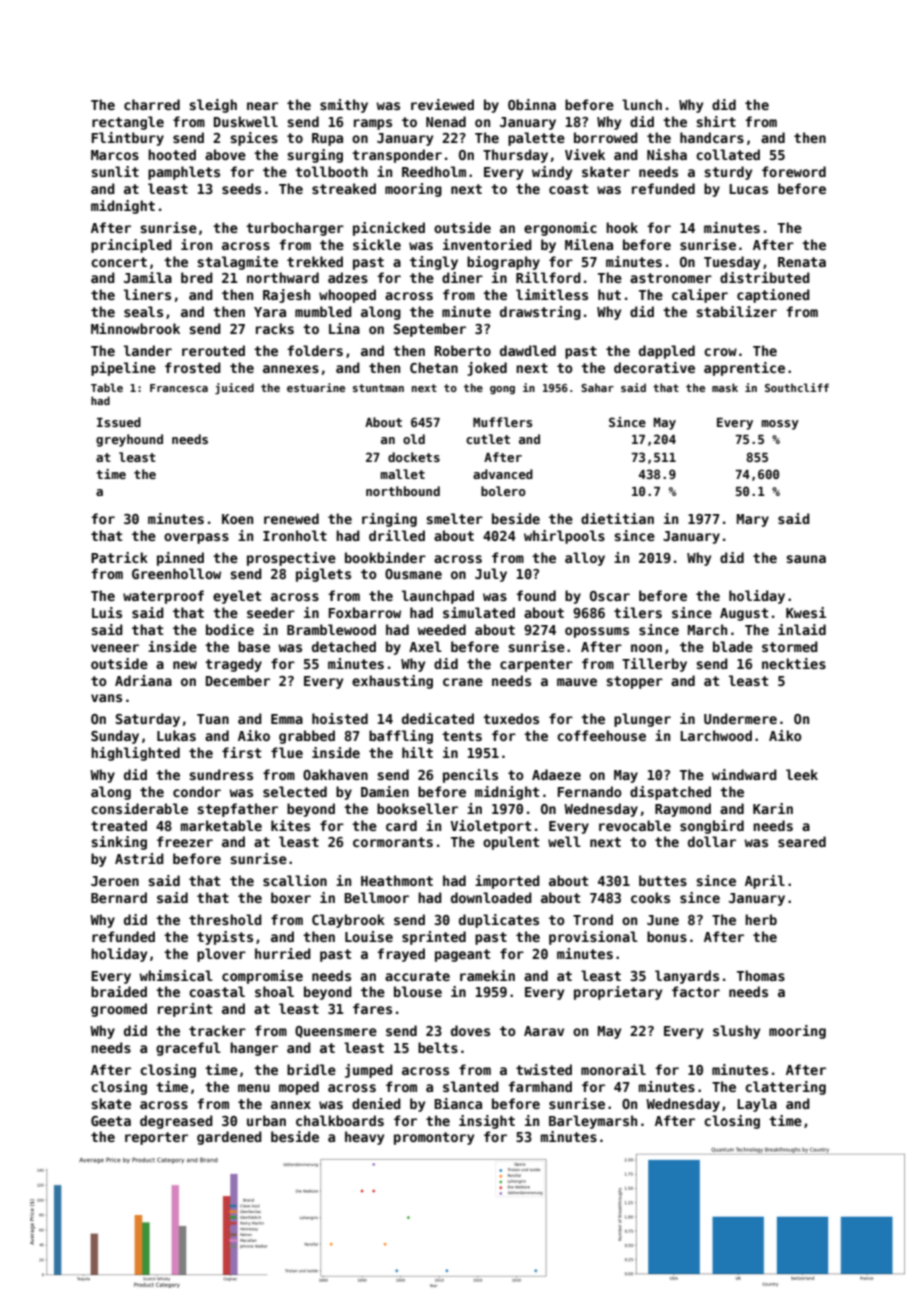  What do you see at coordinates (499, 921) in the document?
I see `duplicates` at bounding box center [499, 921].
